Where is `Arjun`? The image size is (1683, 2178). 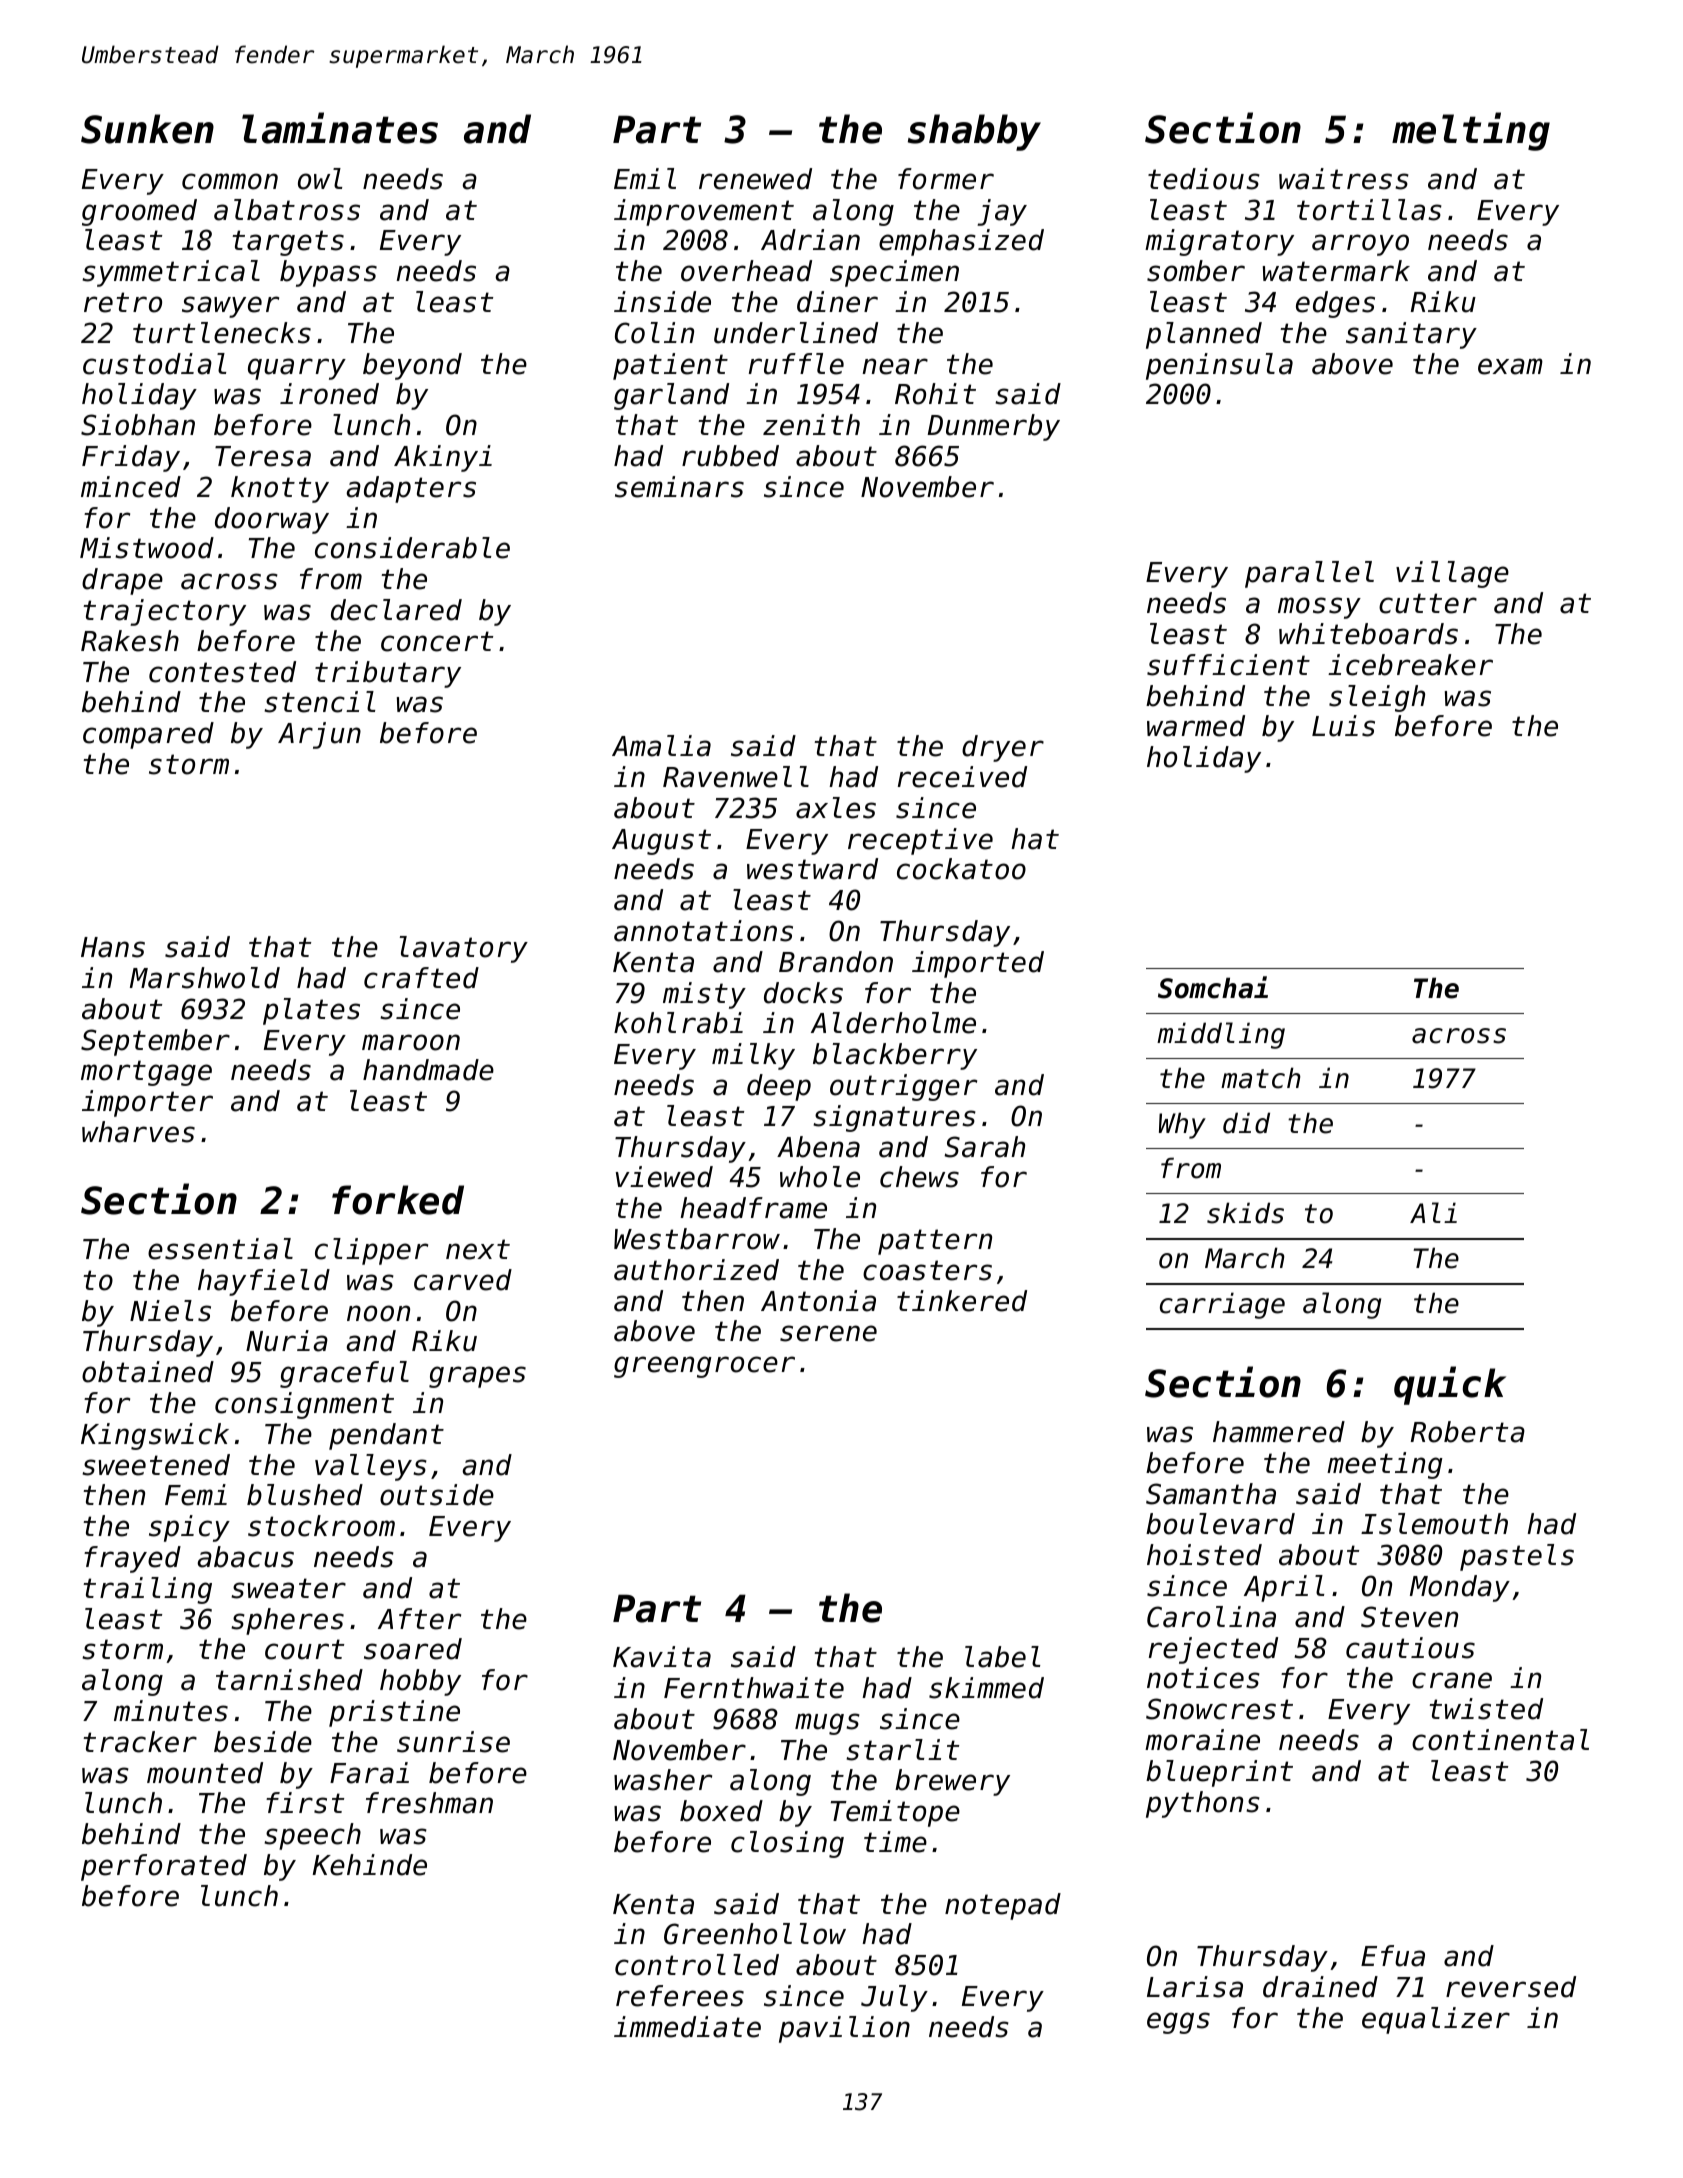 Arjun is located at coordinates (319, 735).
